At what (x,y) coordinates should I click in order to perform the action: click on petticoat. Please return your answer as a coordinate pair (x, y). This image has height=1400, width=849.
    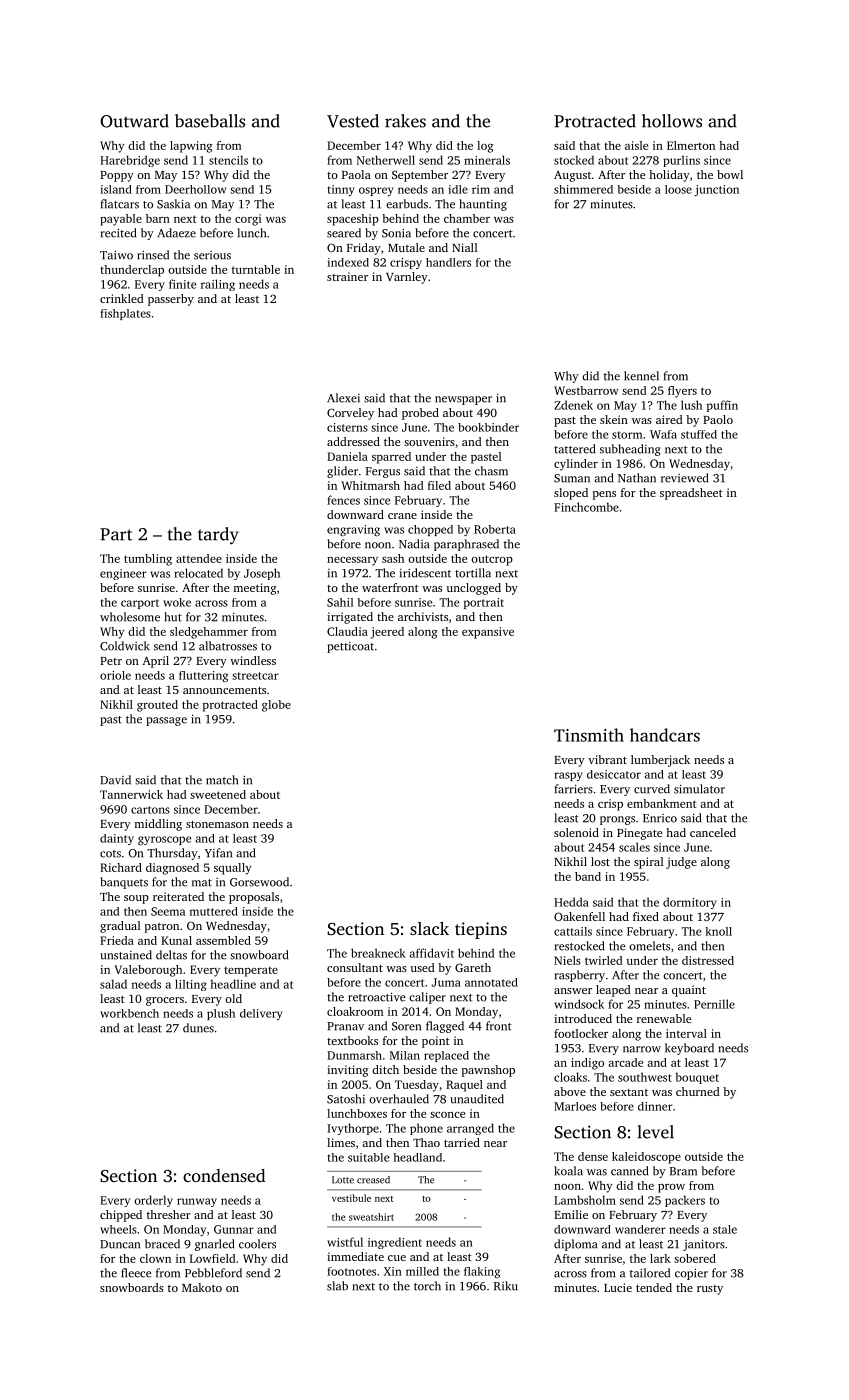
    Looking at the image, I should click on (350, 647).
